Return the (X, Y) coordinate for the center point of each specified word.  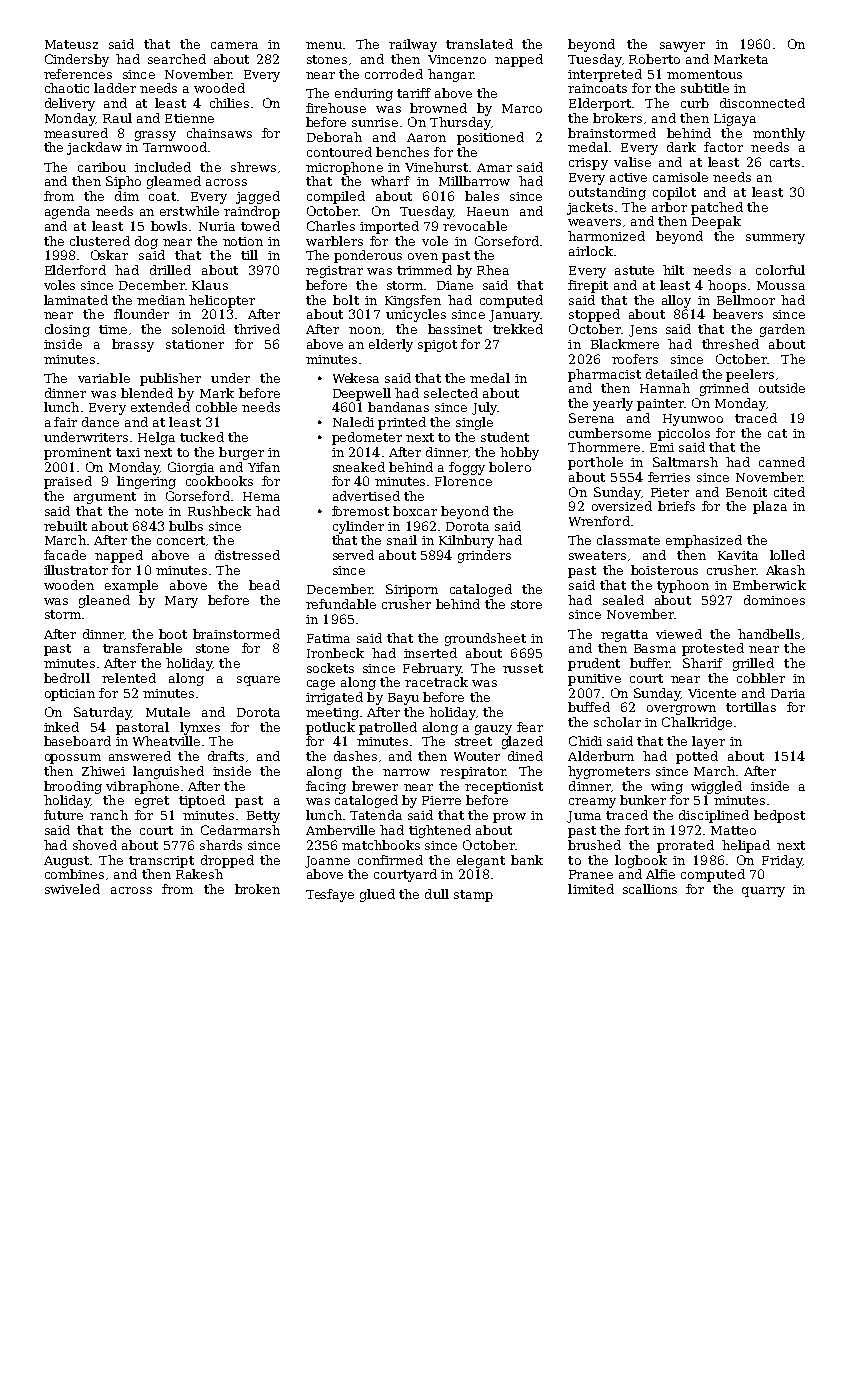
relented (129, 678)
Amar (494, 167)
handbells (769, 634)
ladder (115, 88)
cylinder (358, 527)
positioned (490, 138)
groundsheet (485, 639)
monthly (779, 134)
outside (782, 388)
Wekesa (356, 378)
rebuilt (65, 526)
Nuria (217, 226)
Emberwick (769, 585)
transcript (161, 862)
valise (632, 162)
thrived (257, 329)
